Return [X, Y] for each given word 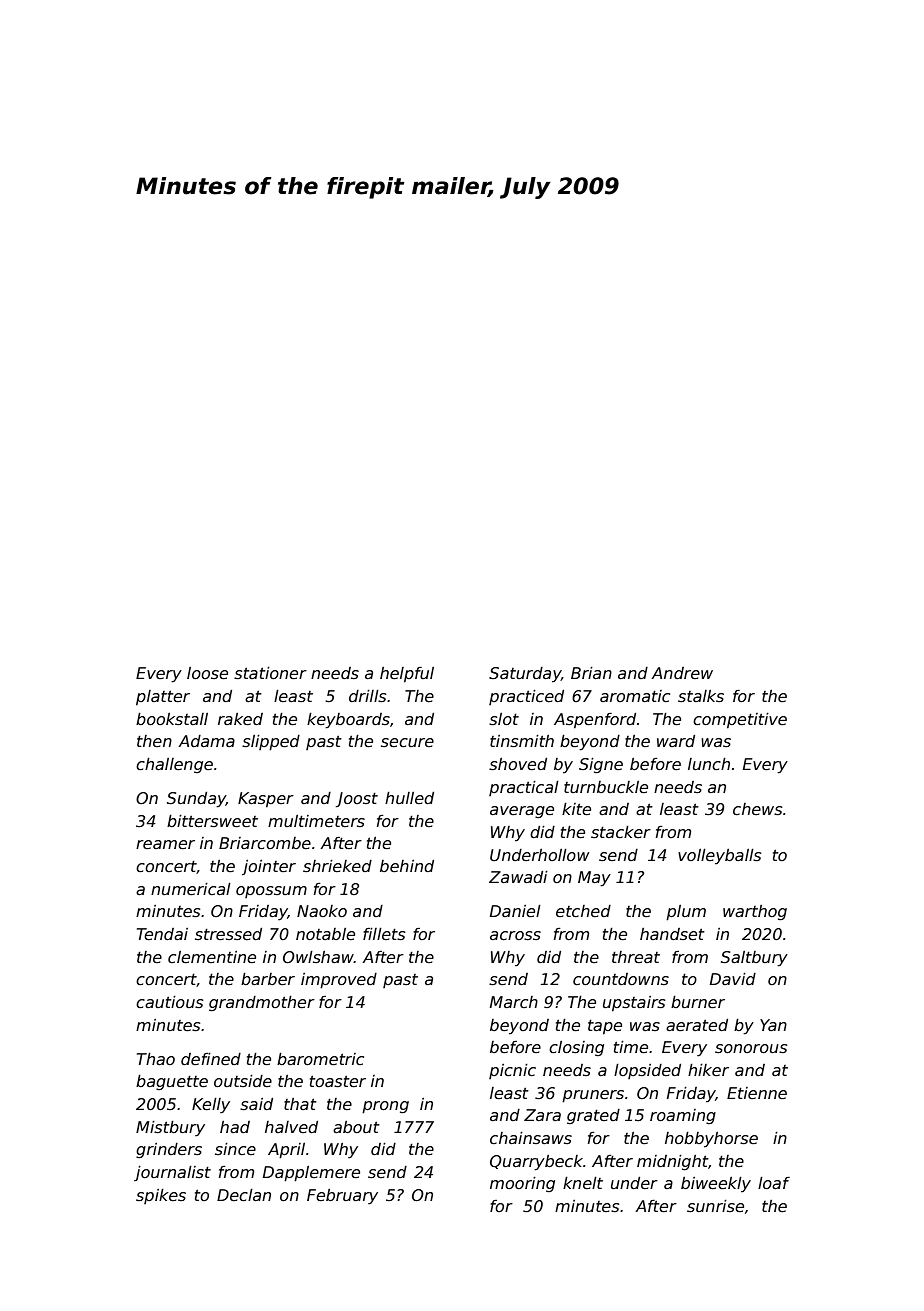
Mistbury [170, 1129]
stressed [228, 934]
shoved [518, 764]
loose [207, 673]
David [733, 979]
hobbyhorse [711, 1140]
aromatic [635, 696]
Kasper [266, 799]
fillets [384, 934]
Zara [542, 1115]
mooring [522, 1185]
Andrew [682, 673]
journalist [172, 1173]
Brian [591, 673]
